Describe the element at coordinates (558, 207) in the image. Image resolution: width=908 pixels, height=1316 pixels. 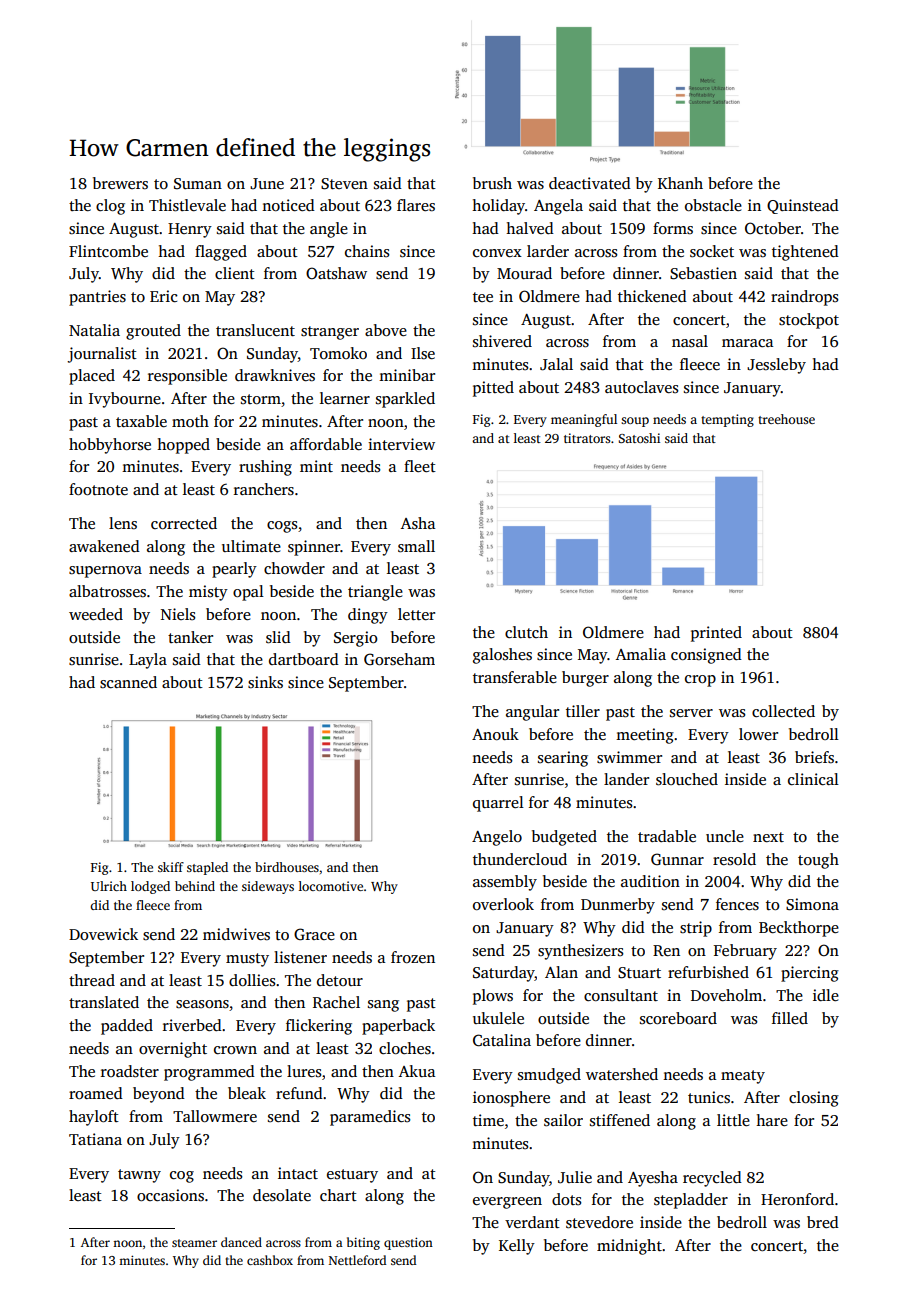
I see `Angela` at that location.
